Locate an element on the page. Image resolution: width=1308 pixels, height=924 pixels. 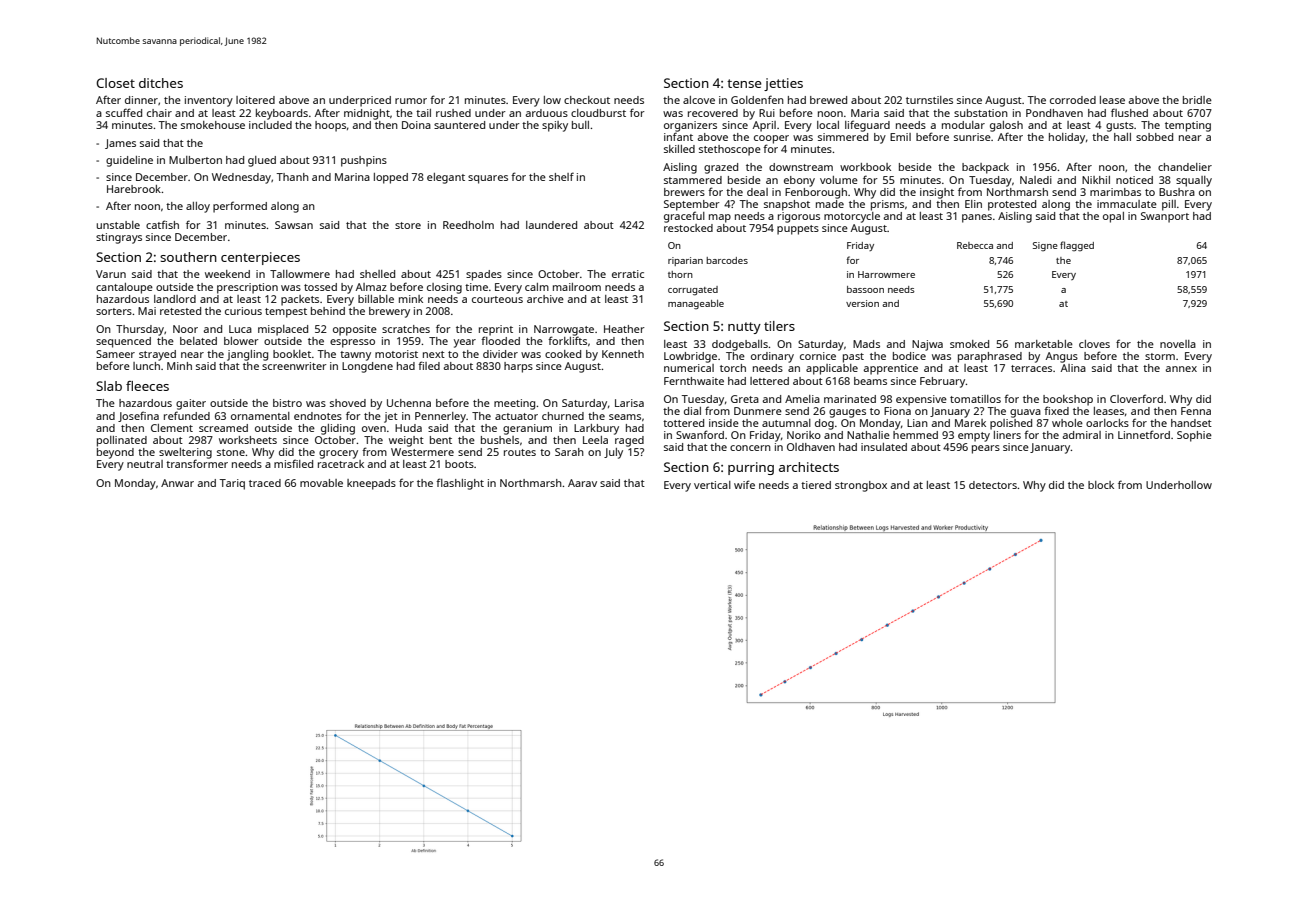
Varun is located at coordinates (111, 274).
